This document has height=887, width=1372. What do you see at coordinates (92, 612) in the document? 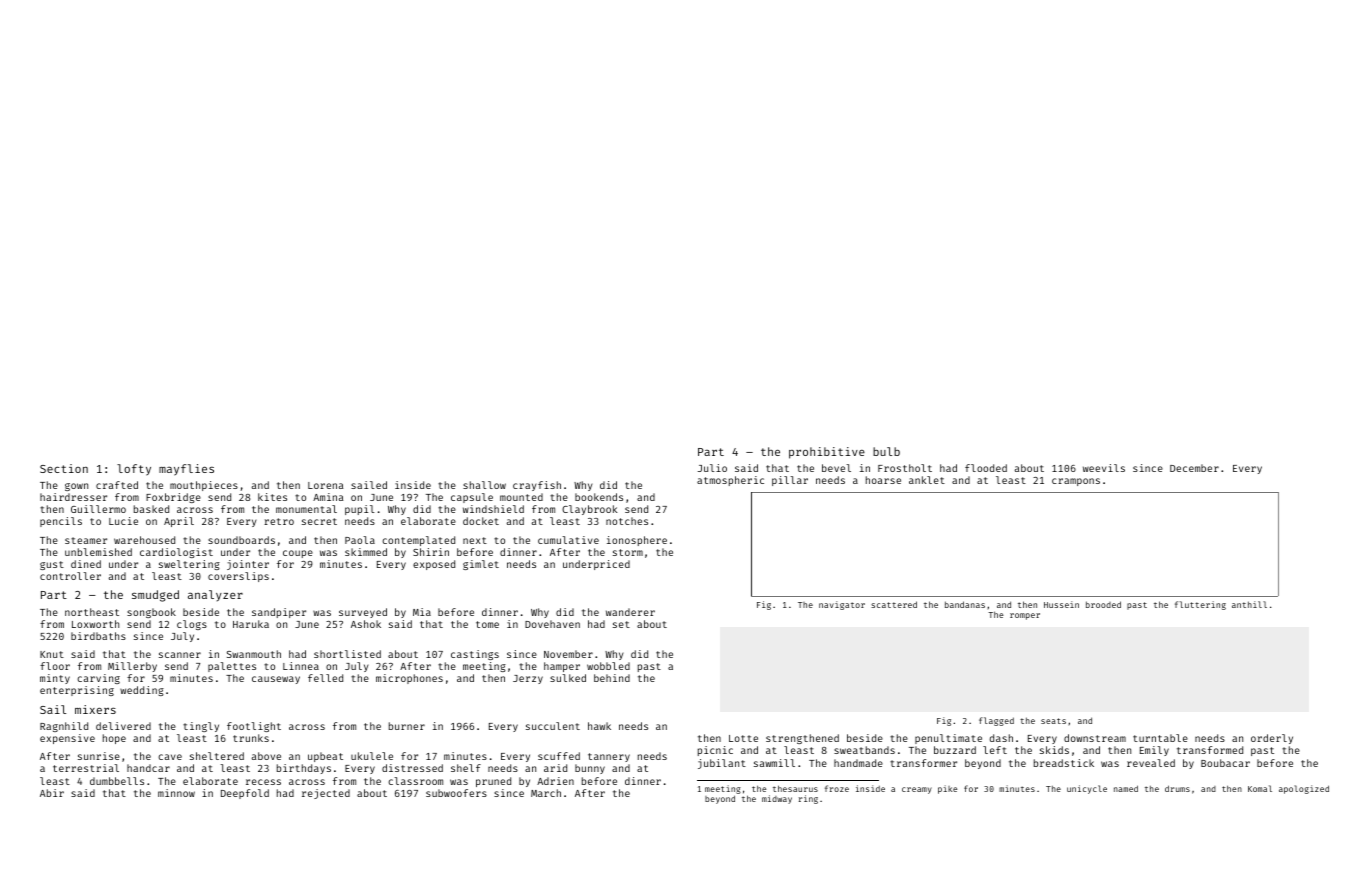
I see `northeast` at bounding box center [92, 612].
